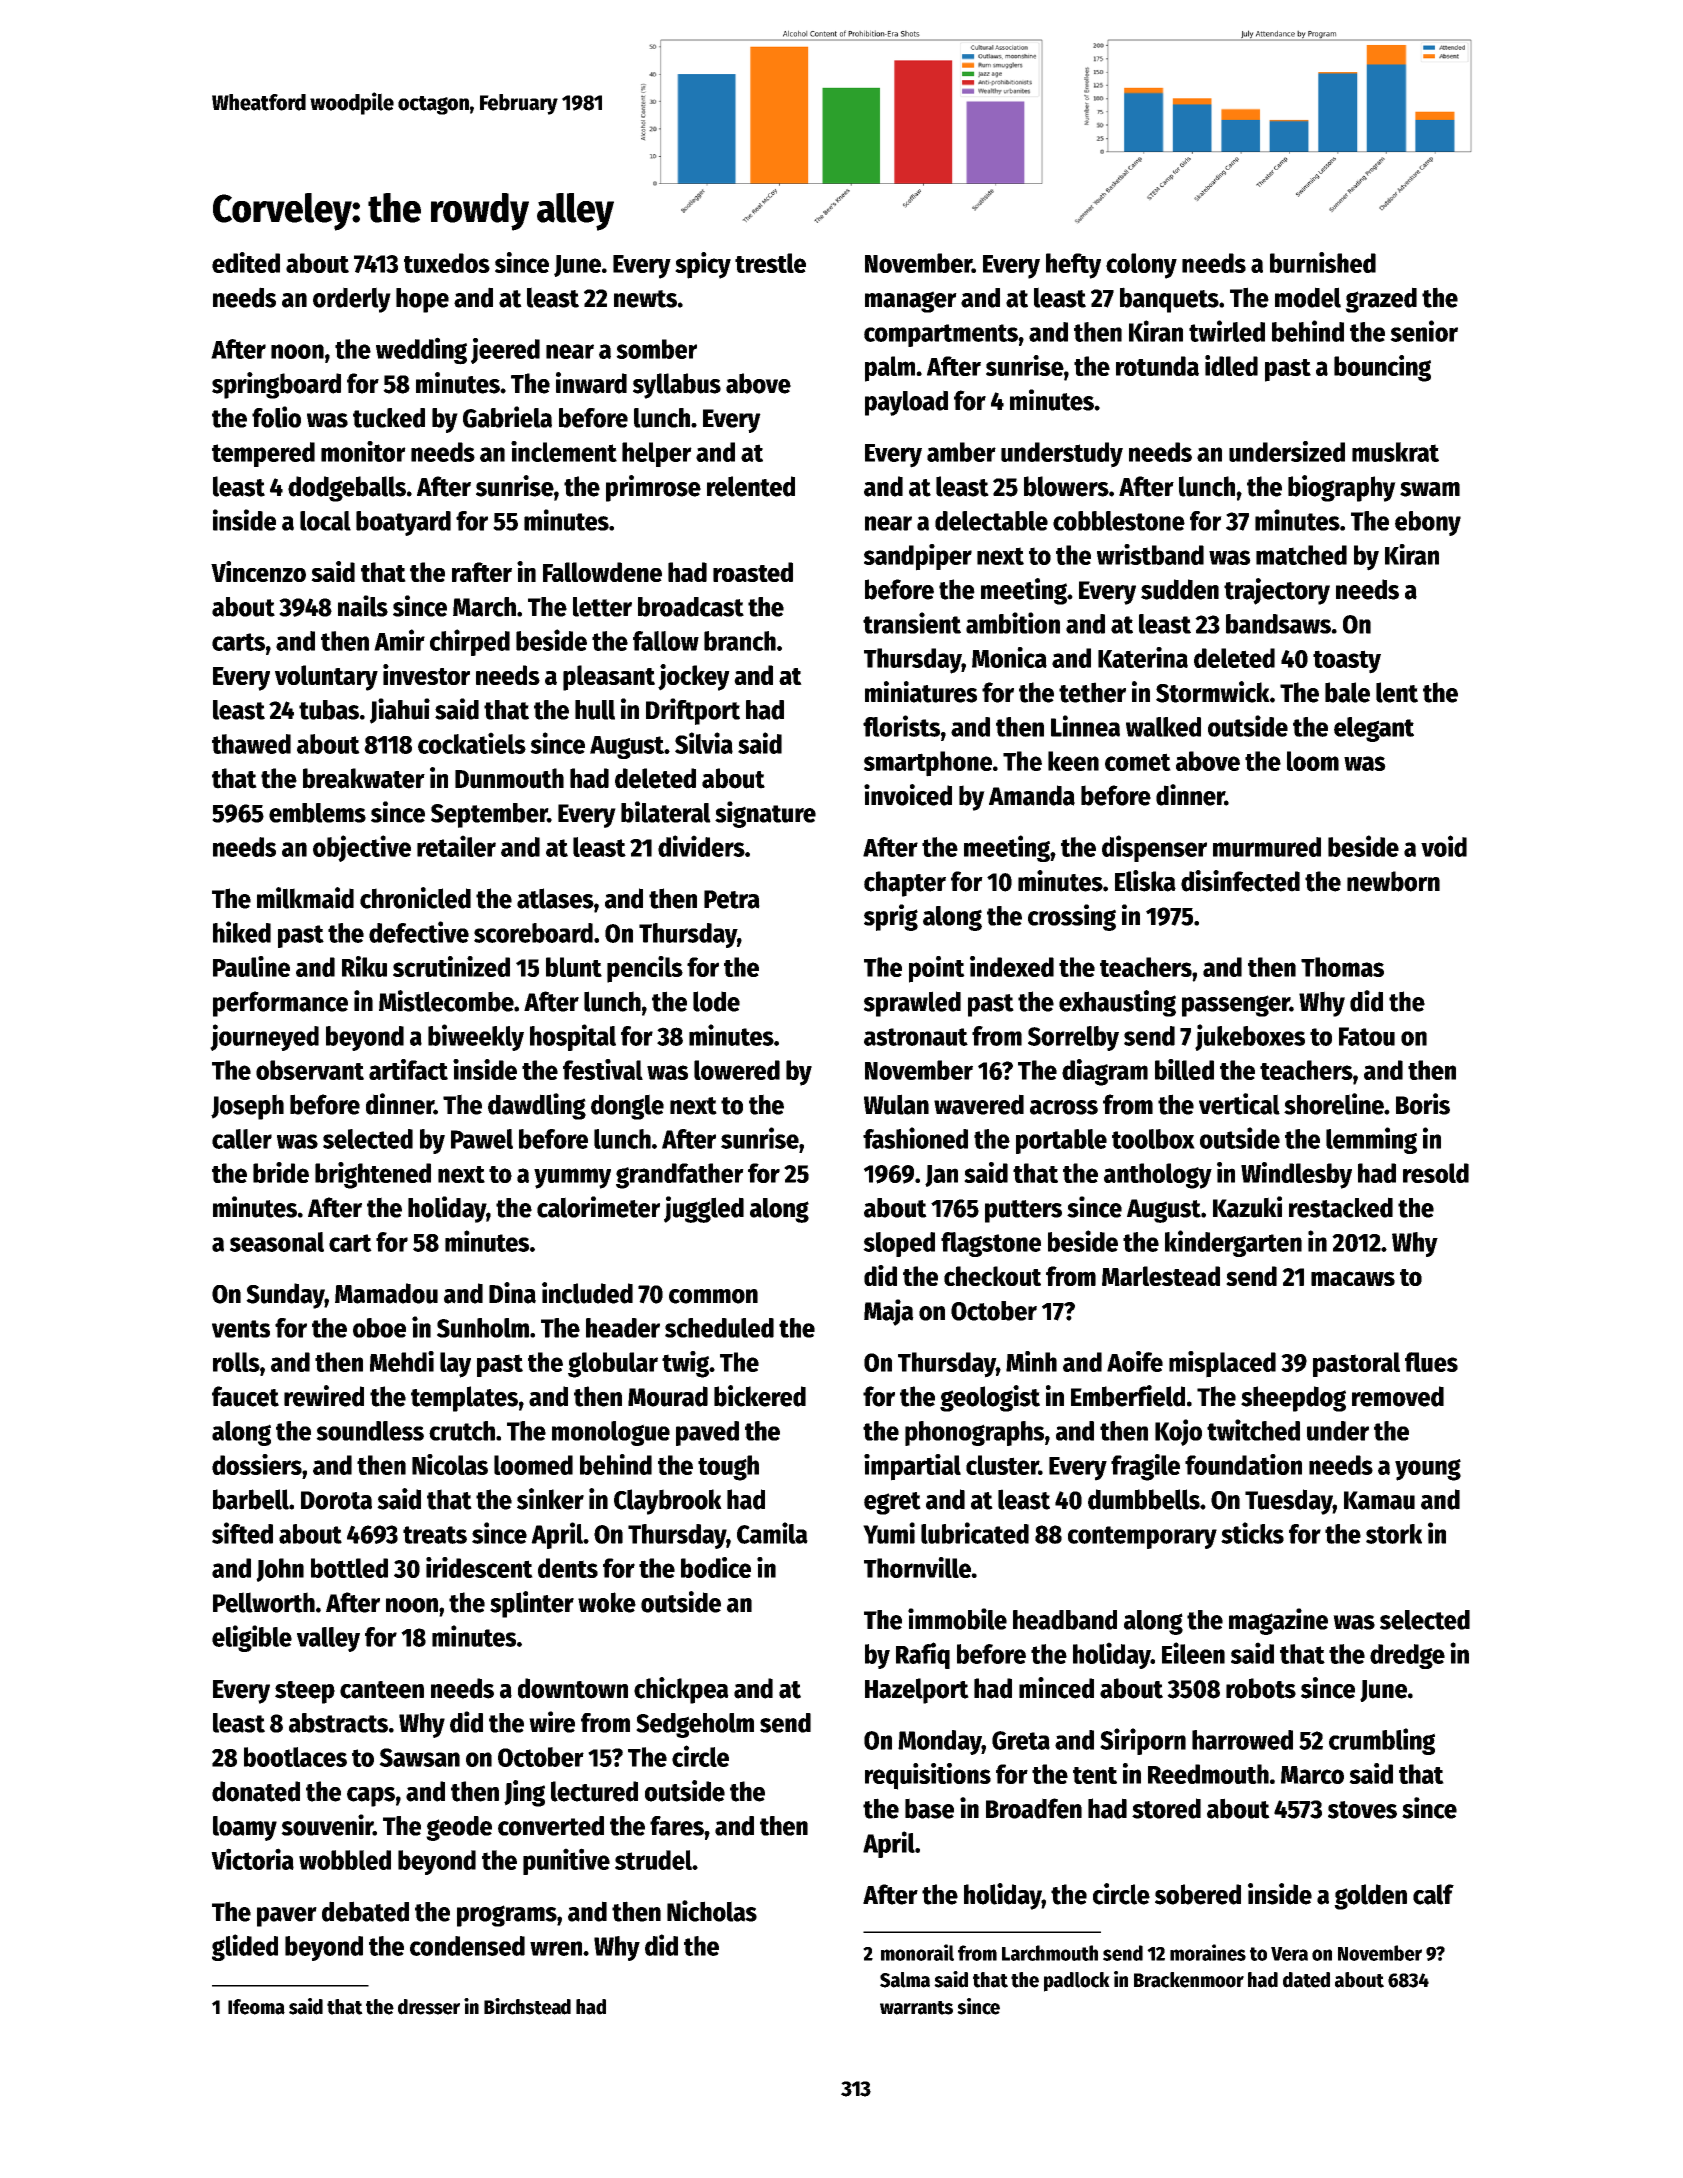 The image size is (1683, 2178). Describe the element at coordinates (524, 1793) in the screenshot. I see `Jing` at that location.
